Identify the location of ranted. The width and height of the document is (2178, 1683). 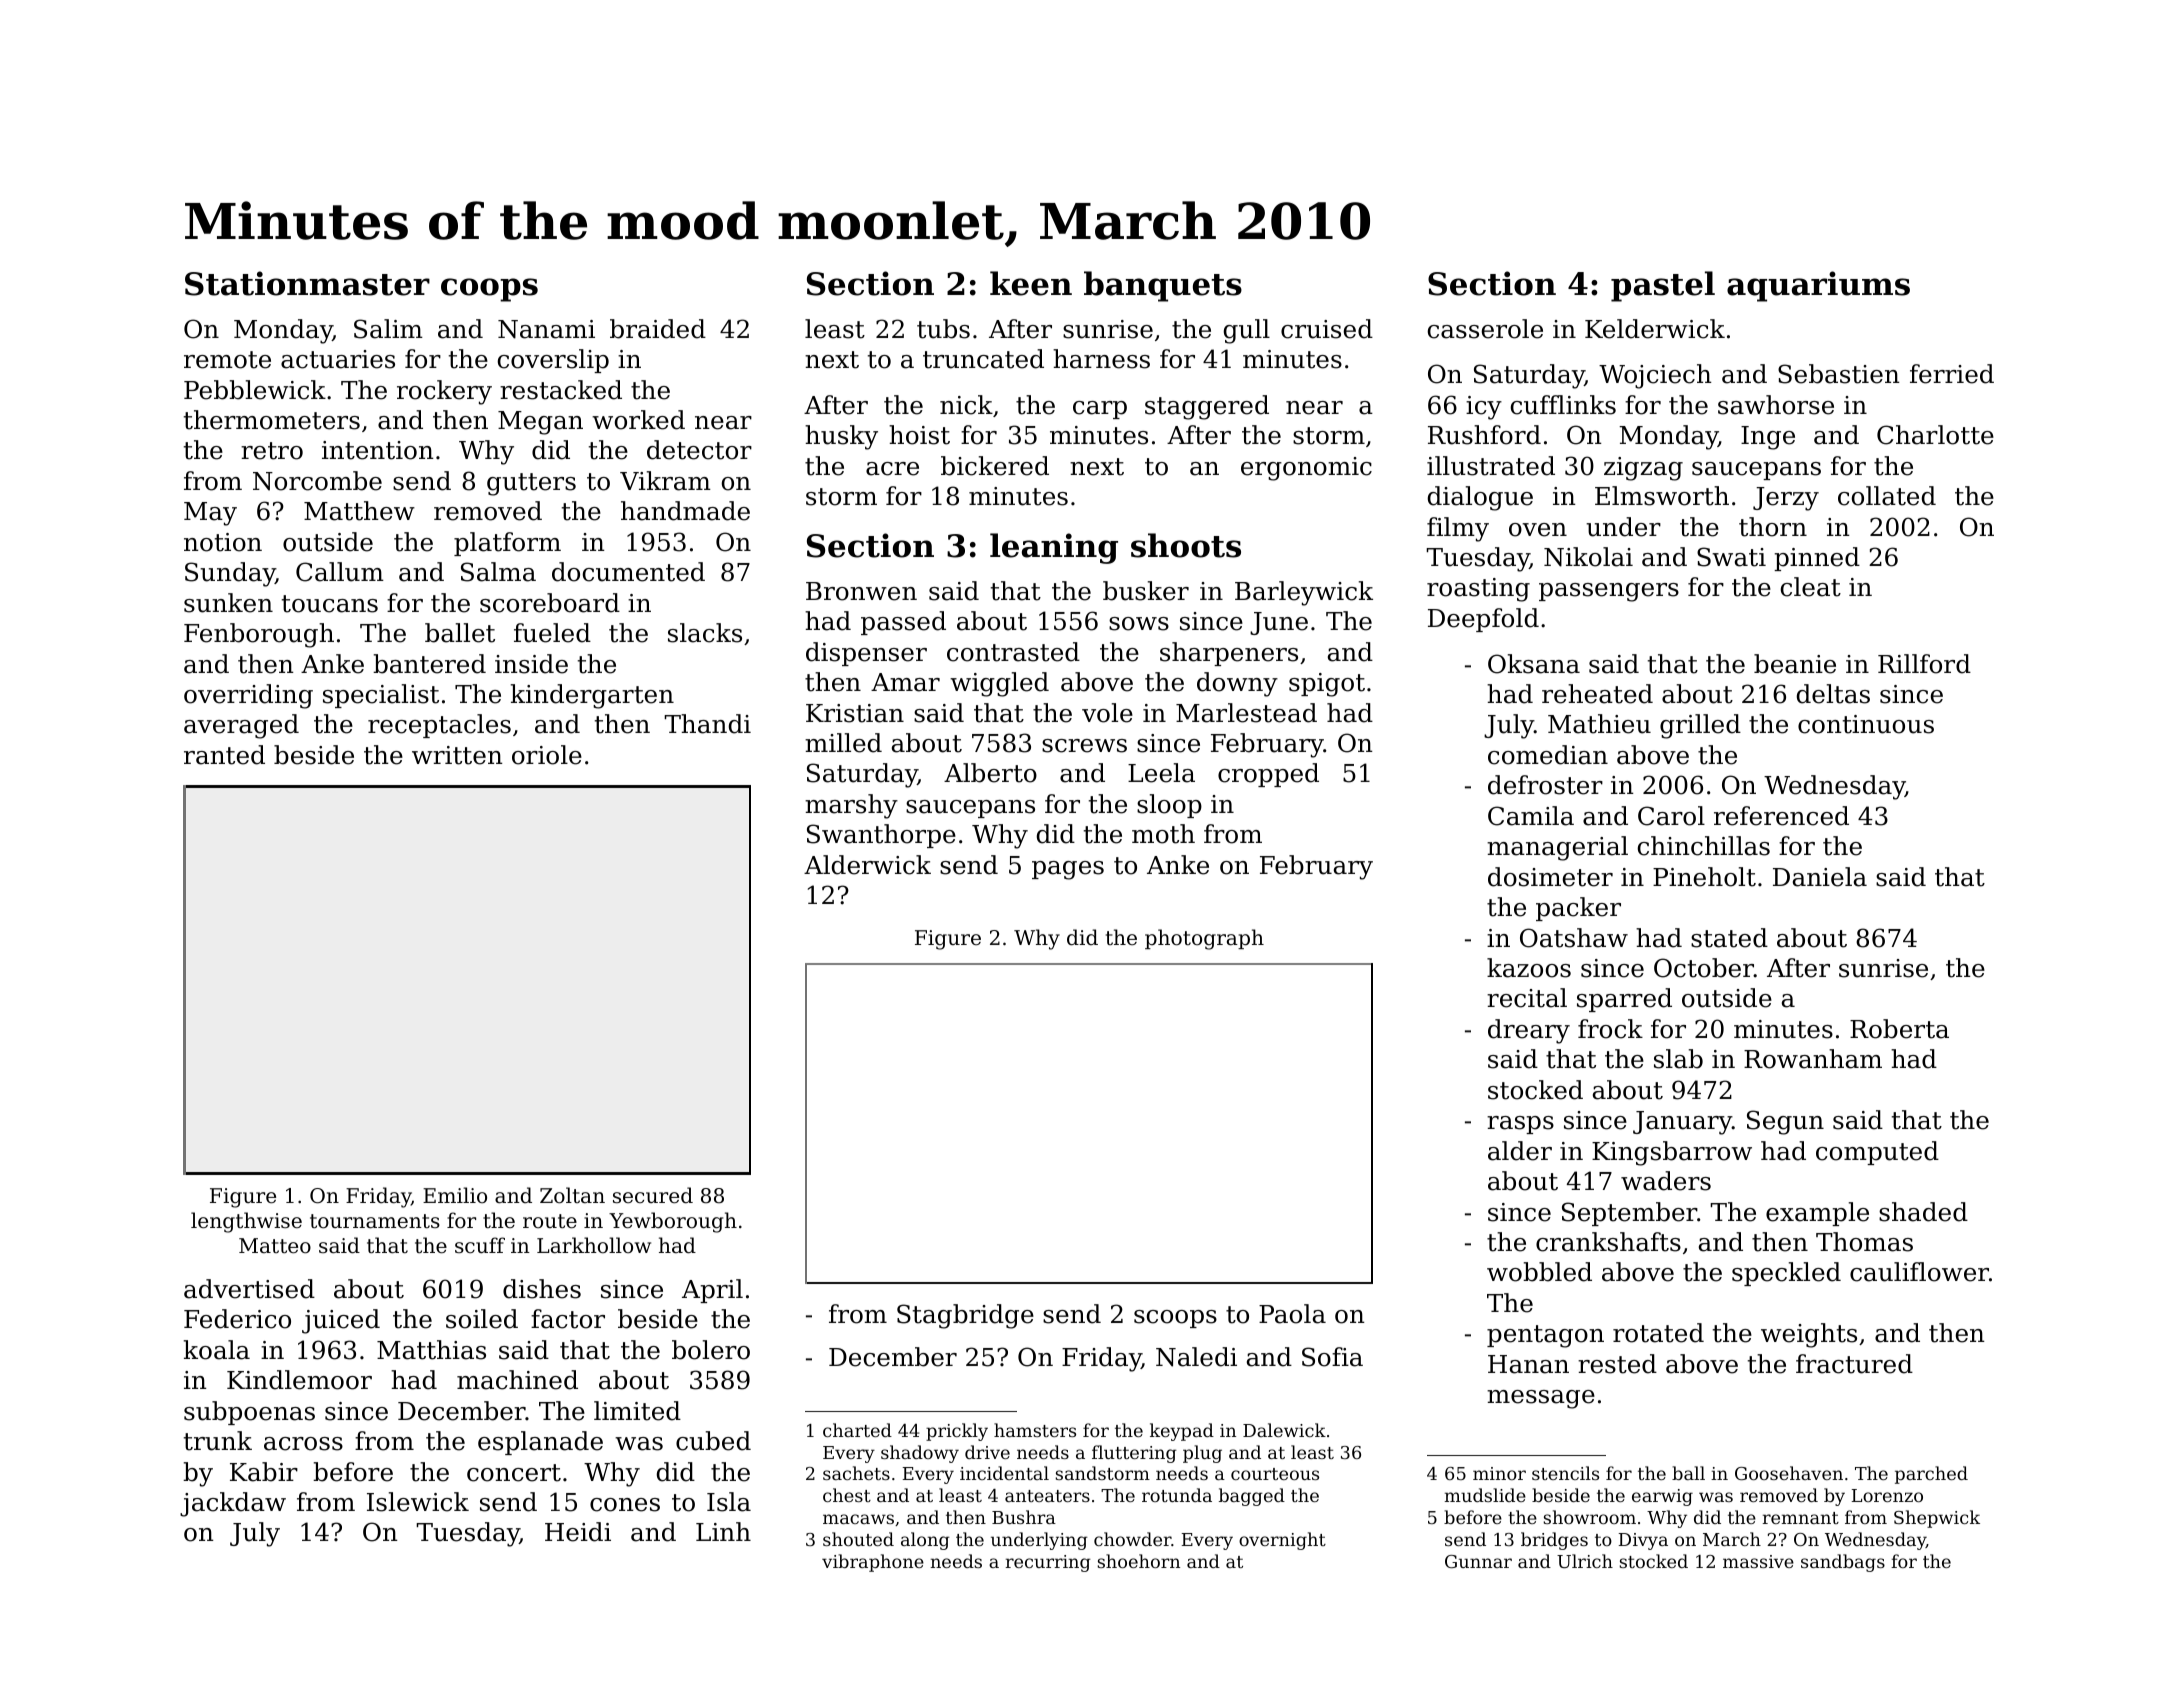
(224, 755).
